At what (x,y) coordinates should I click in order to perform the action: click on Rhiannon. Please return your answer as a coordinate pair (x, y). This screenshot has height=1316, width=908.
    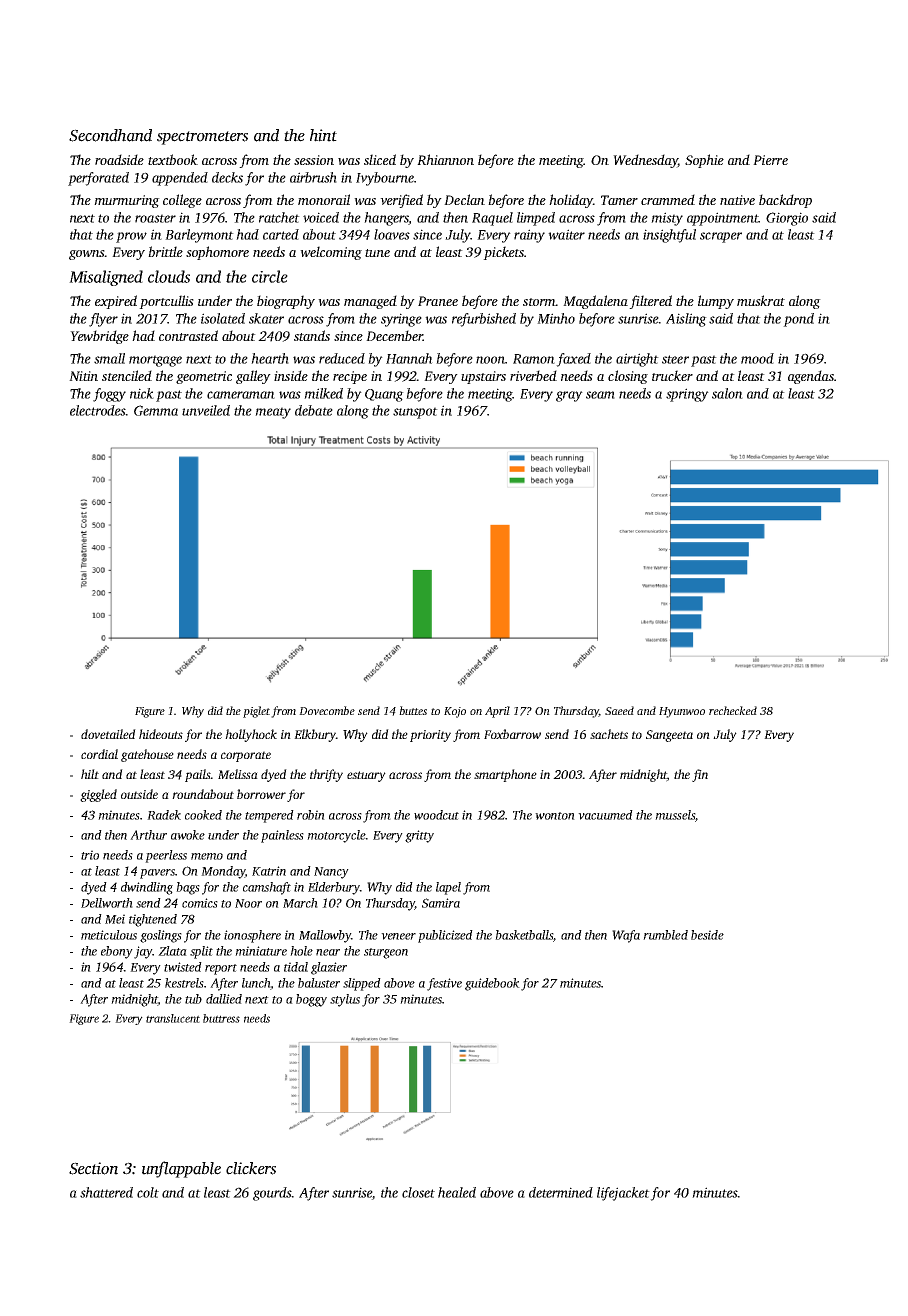
    Looking at the image, I should click on (445, 159).
